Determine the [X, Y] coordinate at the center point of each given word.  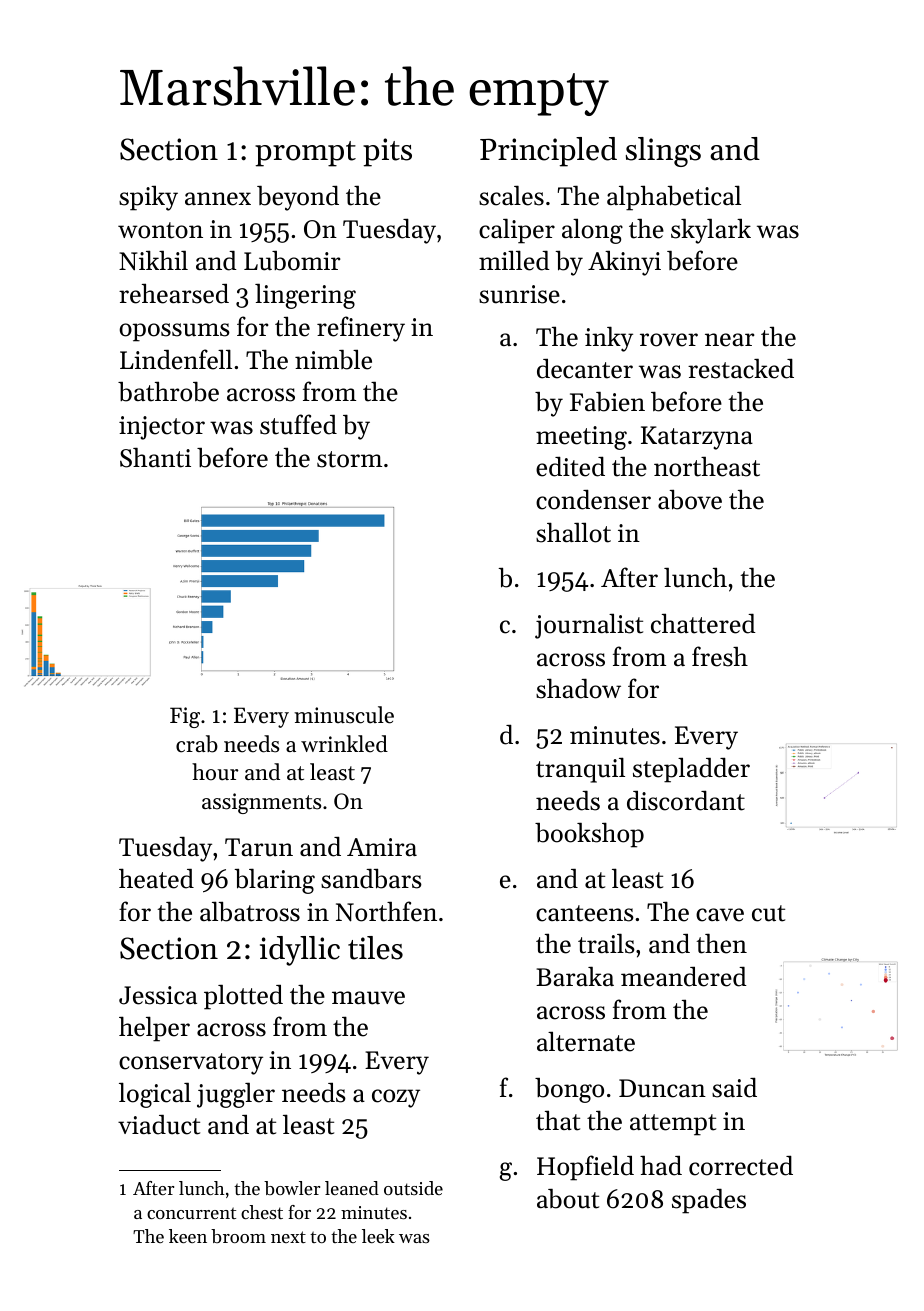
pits [387, 152]
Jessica [158, 995]
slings [663, 152]
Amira [382, 847]
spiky [148, 198]
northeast [707, 467]
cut [768, 913]
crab [197, 744]
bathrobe [168, 392]
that [558, 1121]
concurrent [191, 1213]
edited [570, 466]
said [734, 1087]
